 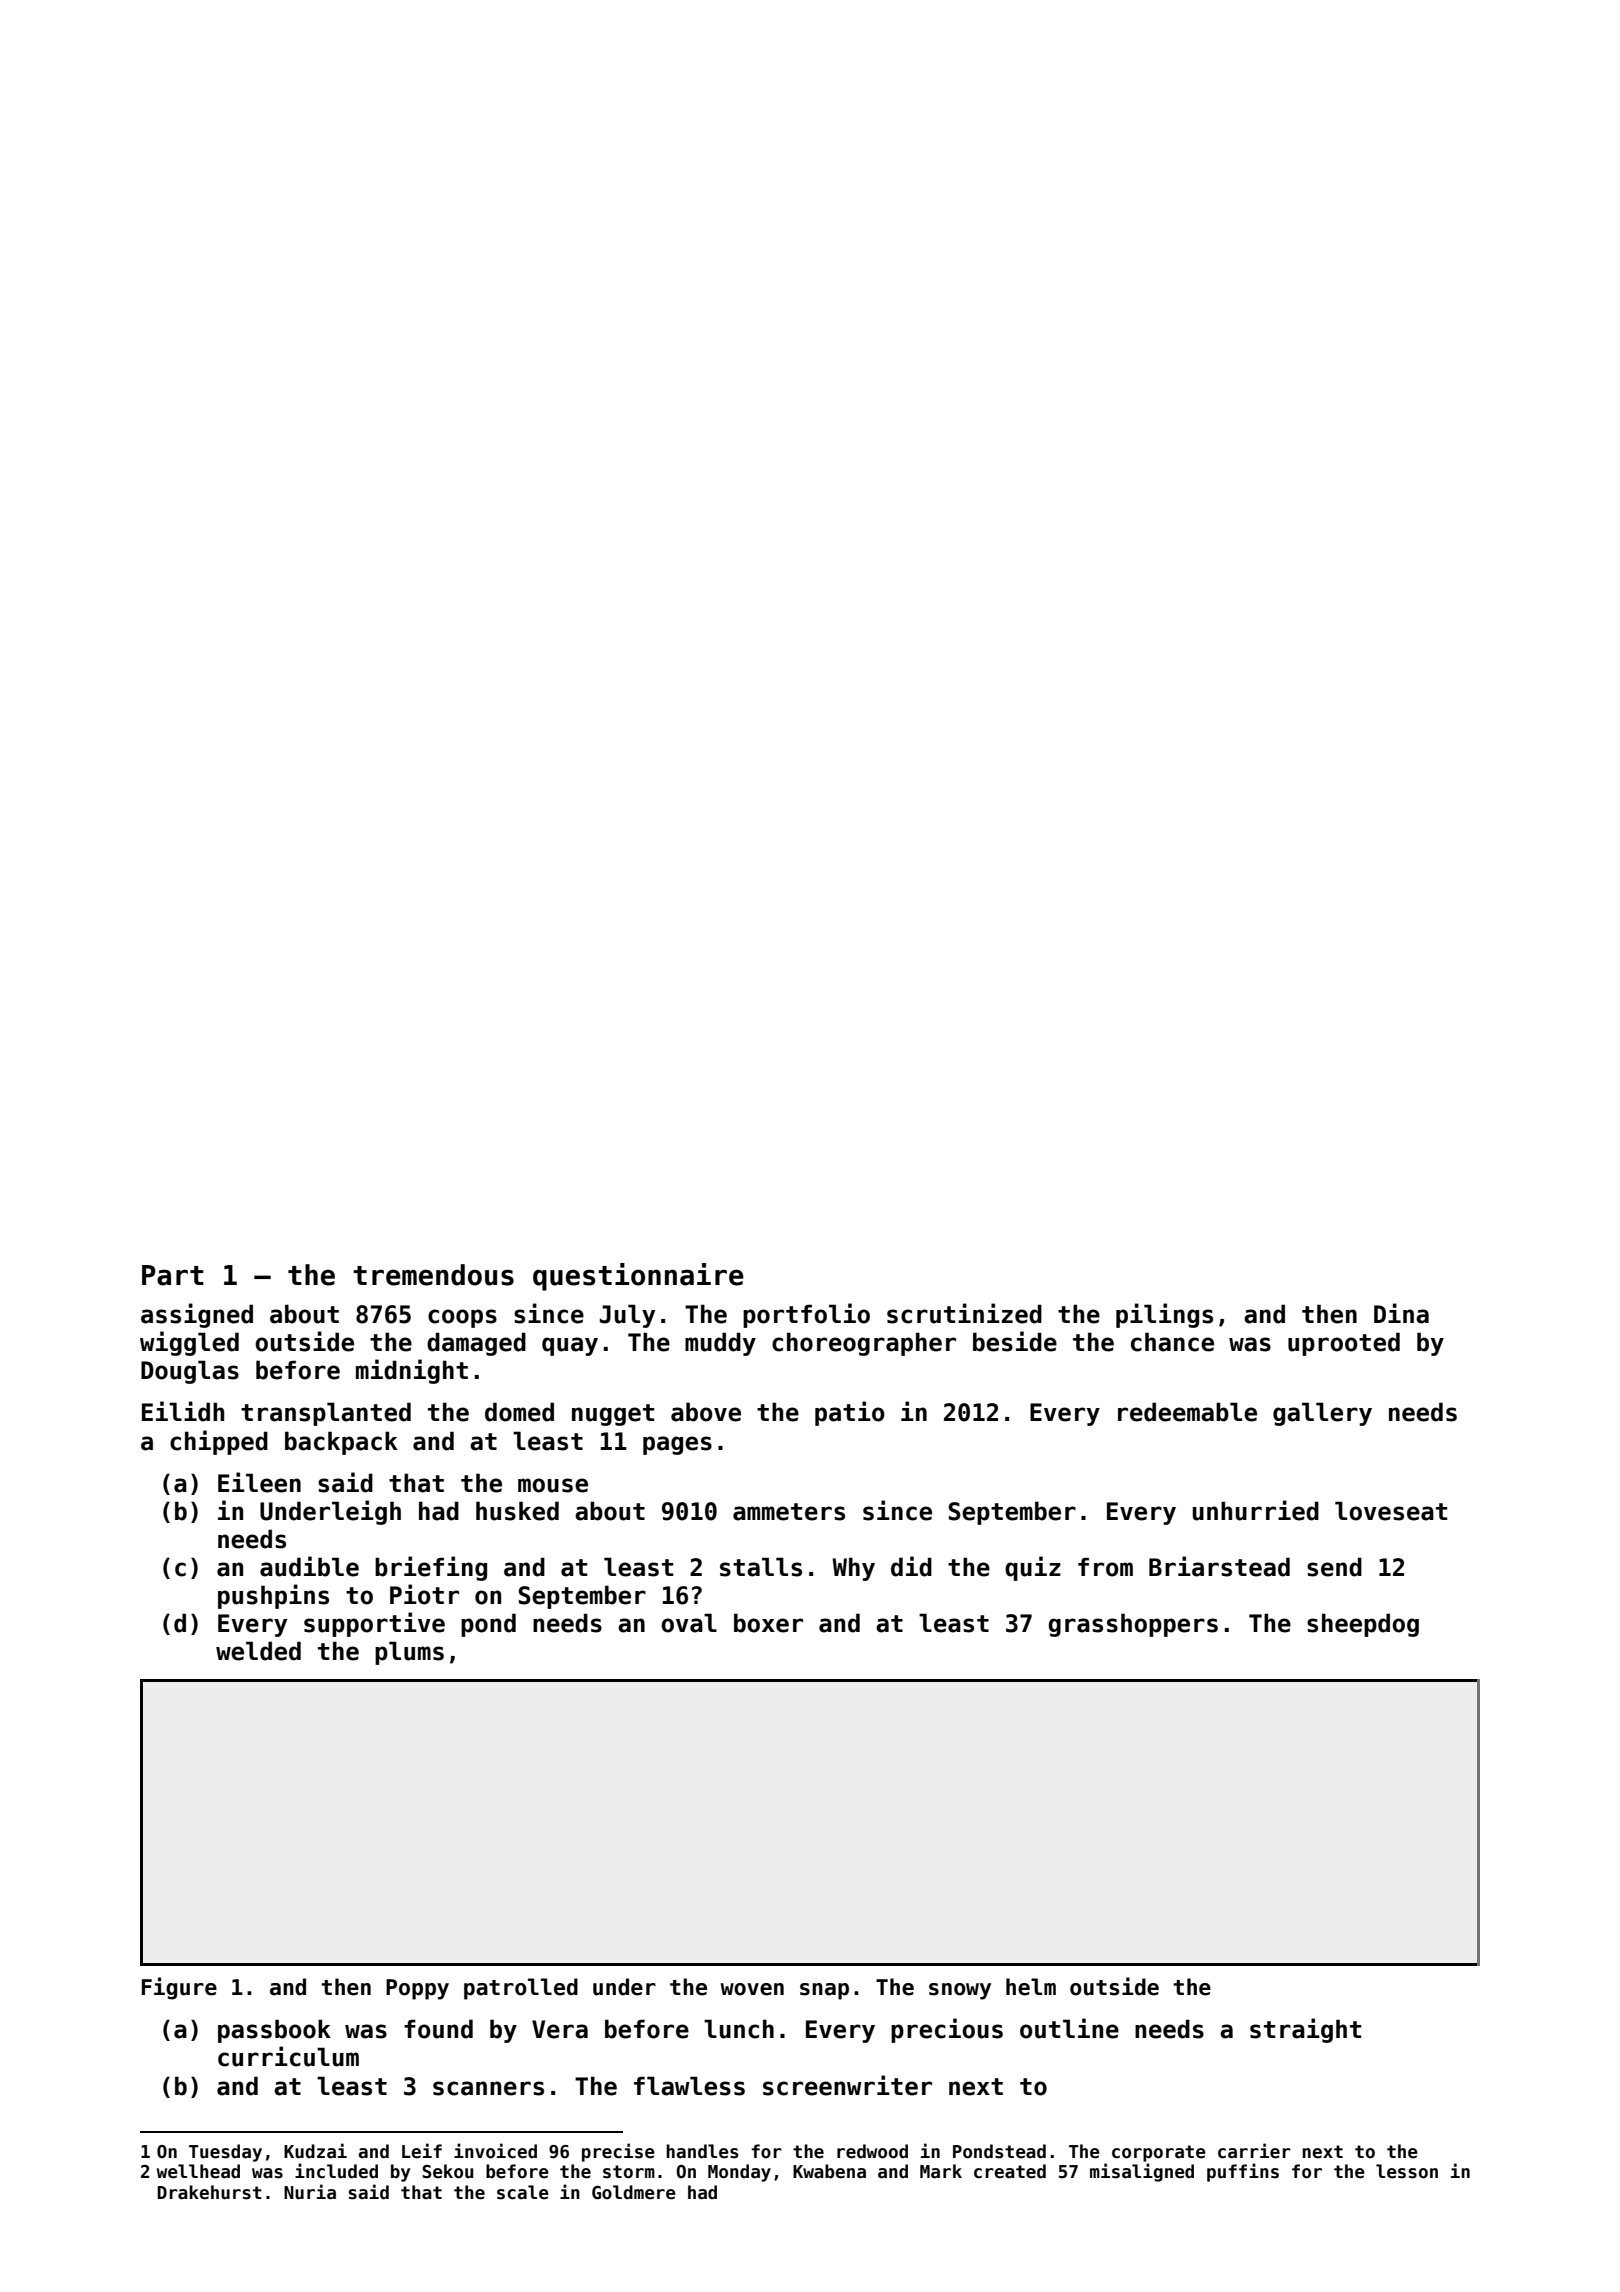 What do you see at coordinates (720, 1344) in the page?
I see `muddy` at bounding box center [720, 1344].
